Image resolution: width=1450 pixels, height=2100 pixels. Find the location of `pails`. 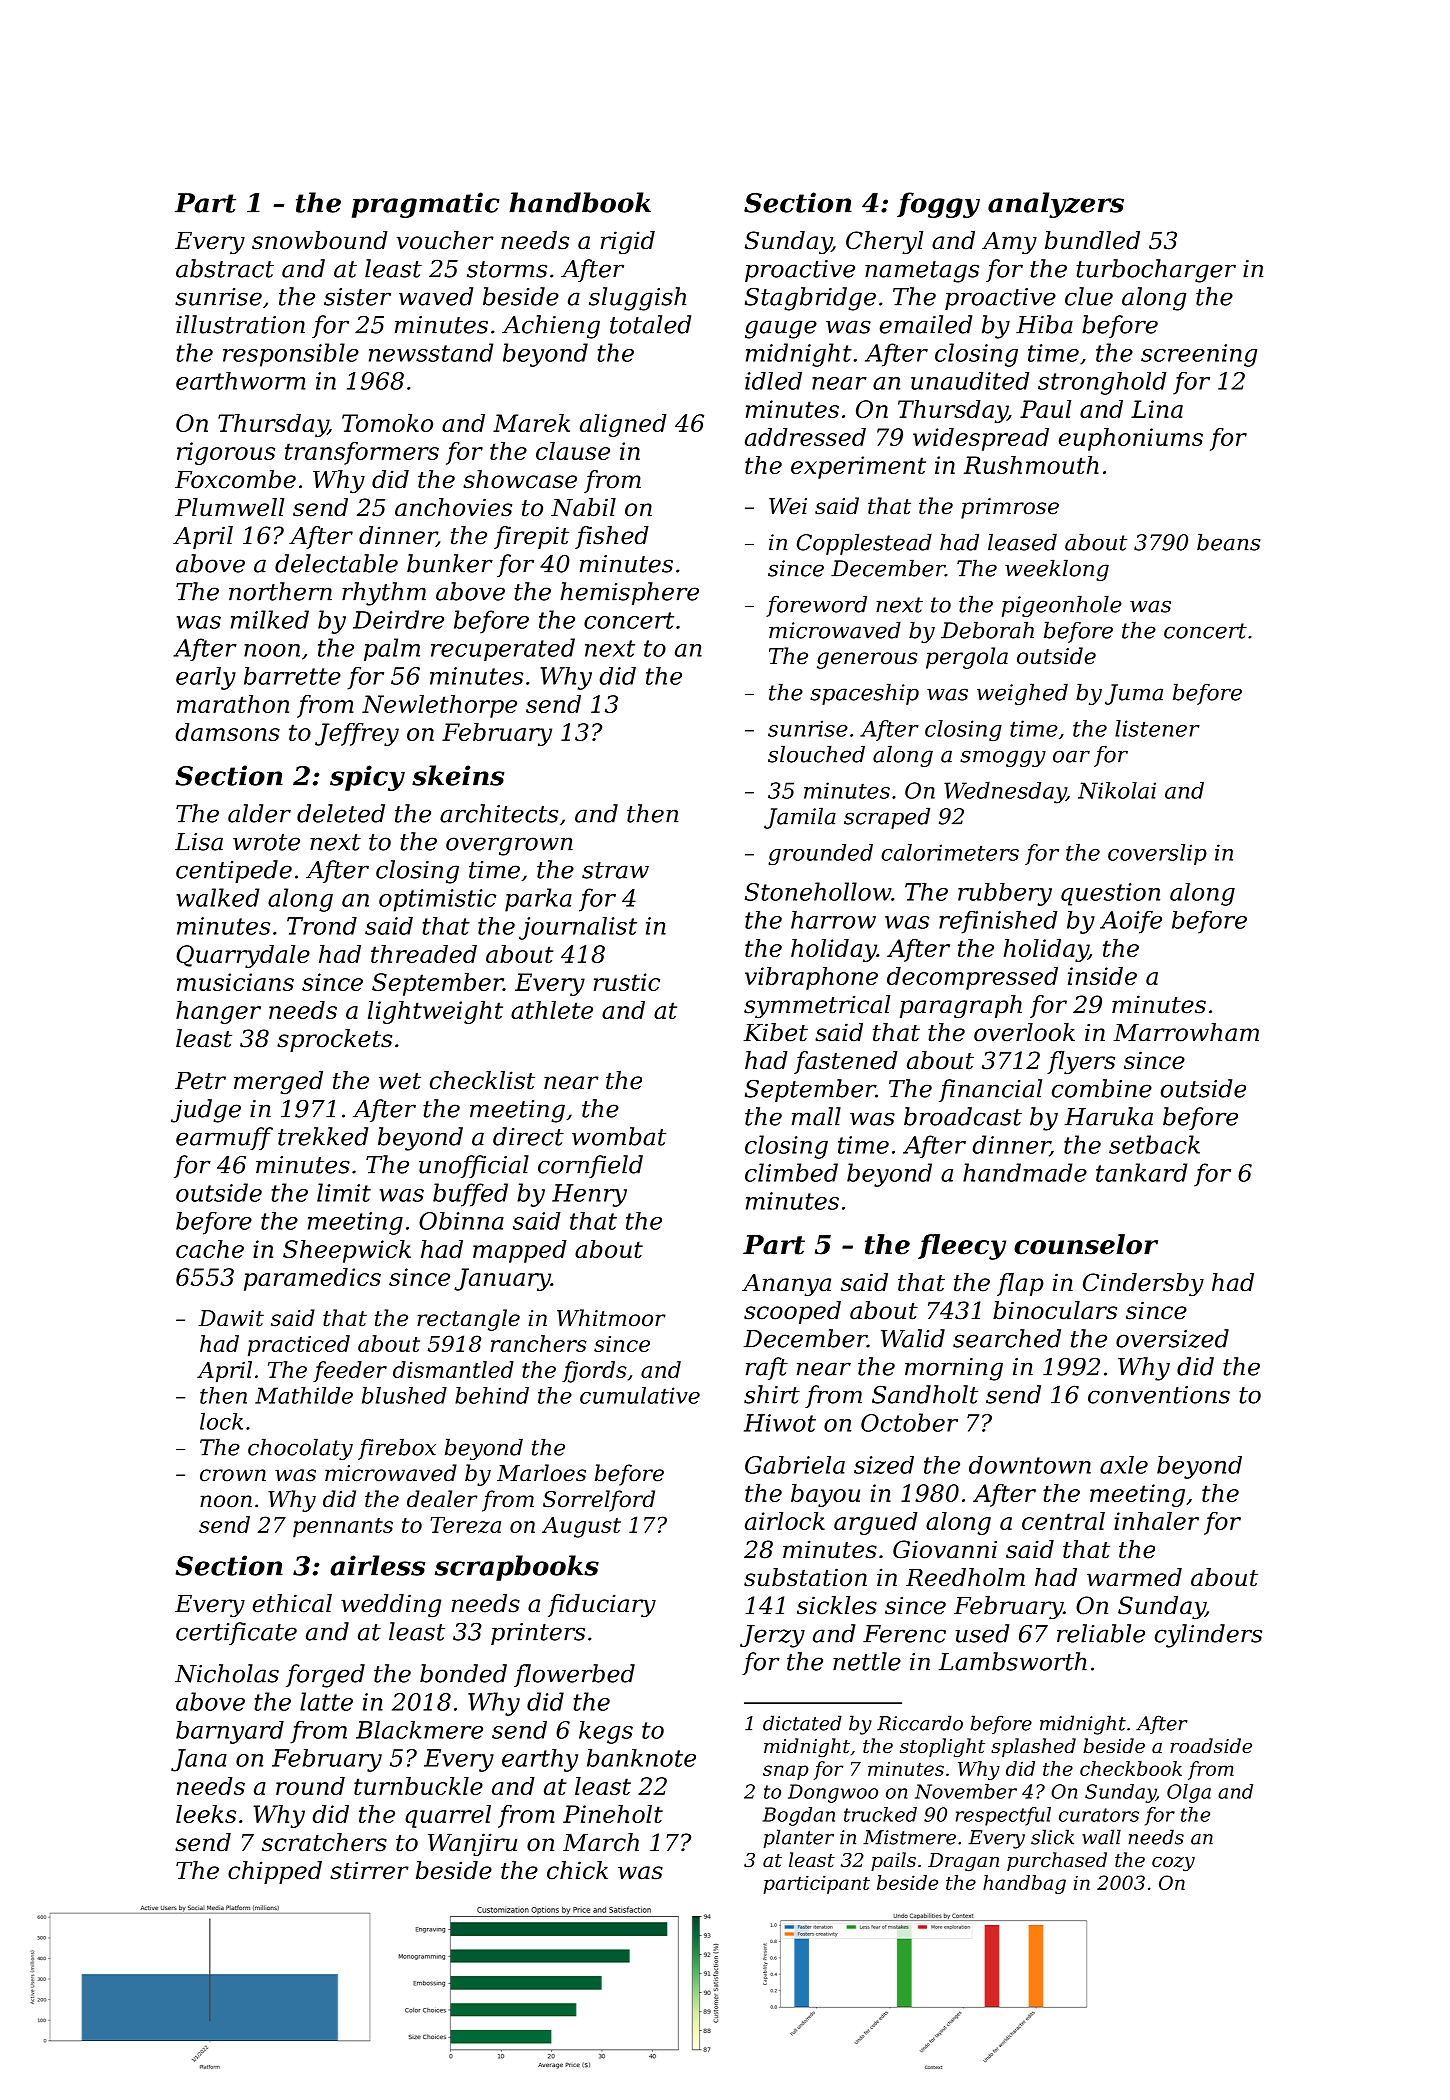

pails is located at coordinates (893, 1861).
